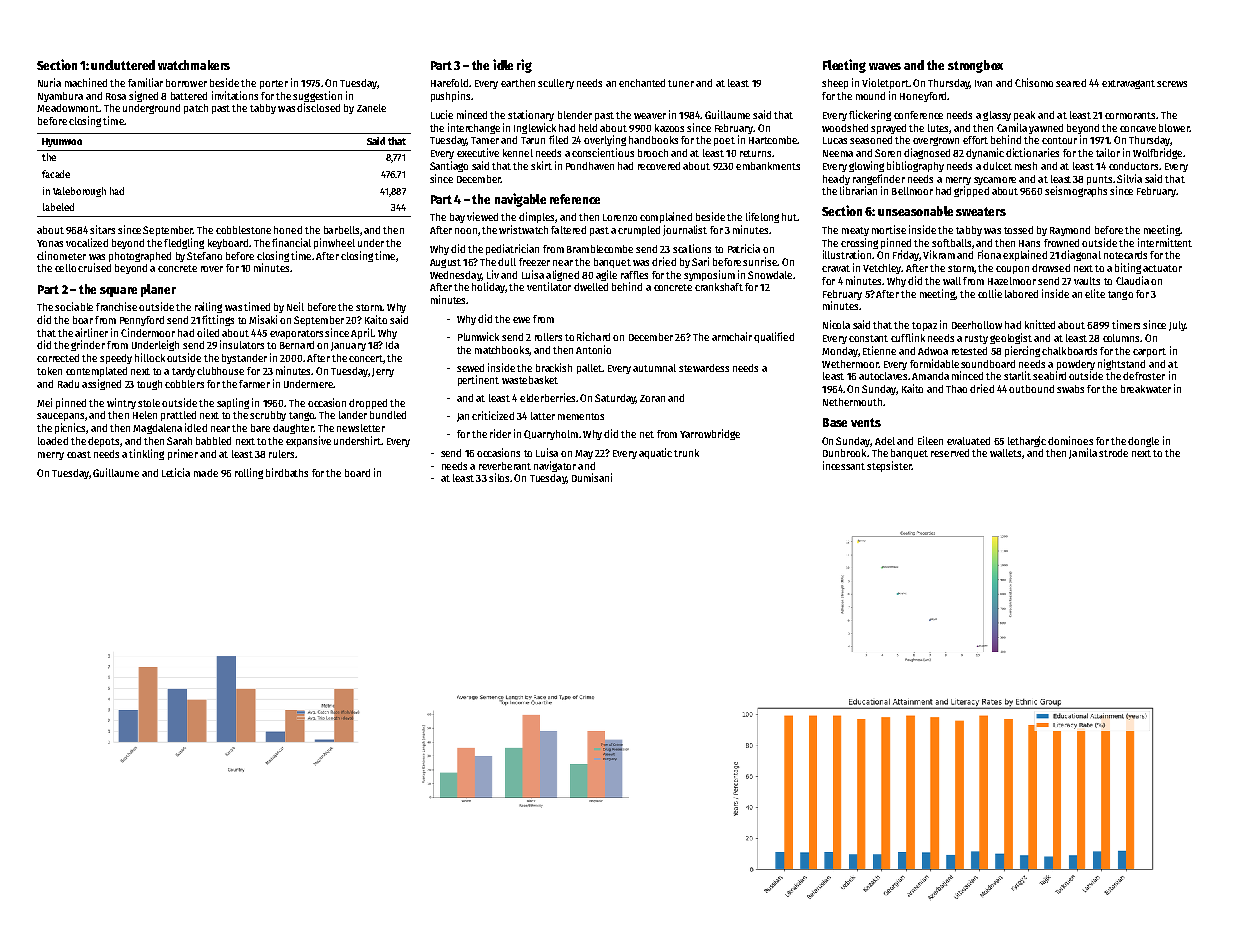 Image resolution: width=1233 pixels, height=952 pixels. Describe the element at coordinates (235, 95) in the page. I see `invitations` at that location.
